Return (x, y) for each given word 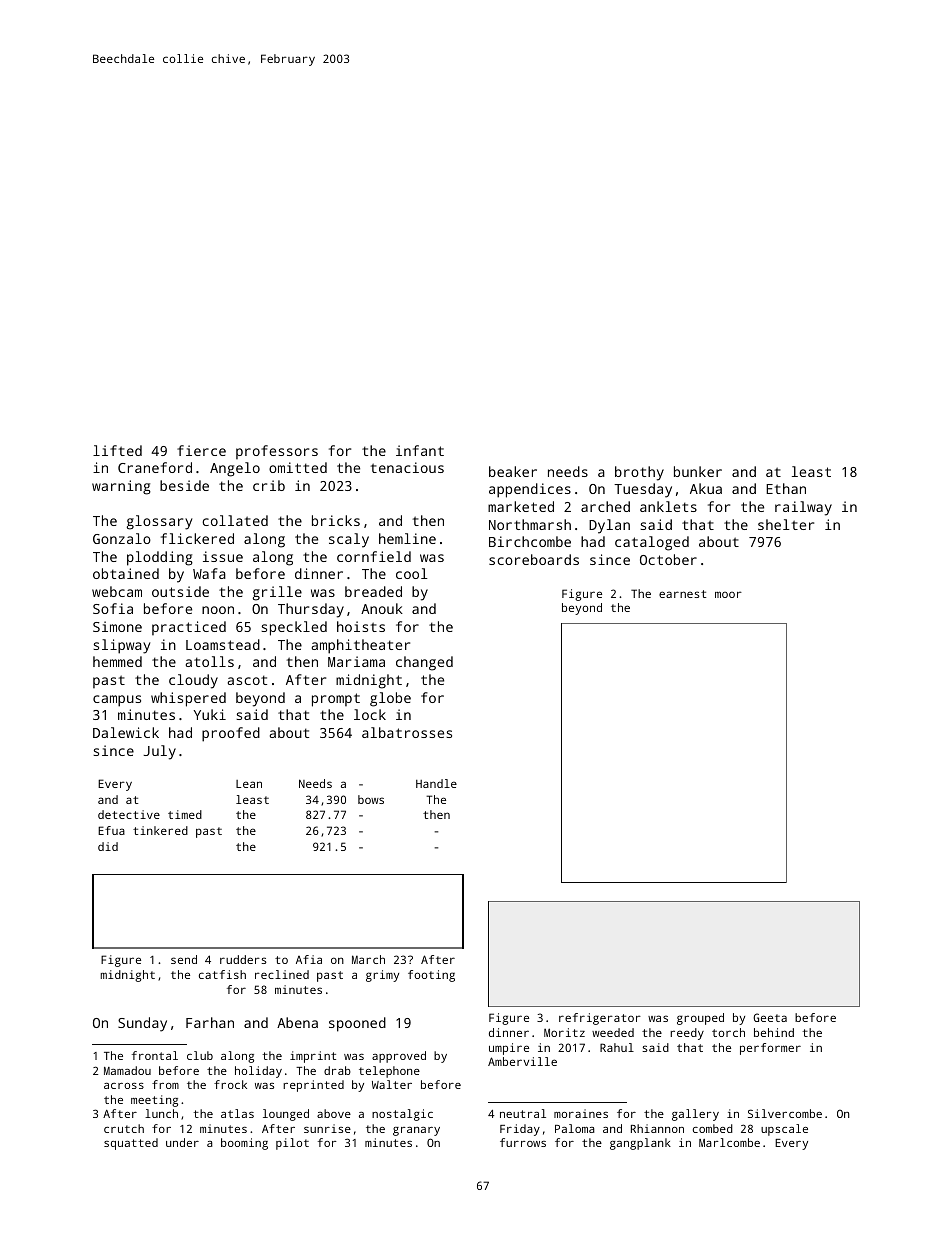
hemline (407, 538)
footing (431, 976)
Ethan (786, 488)
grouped (700, 1019)
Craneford (155, 467)
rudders (243, 959)
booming (244, 1144)
